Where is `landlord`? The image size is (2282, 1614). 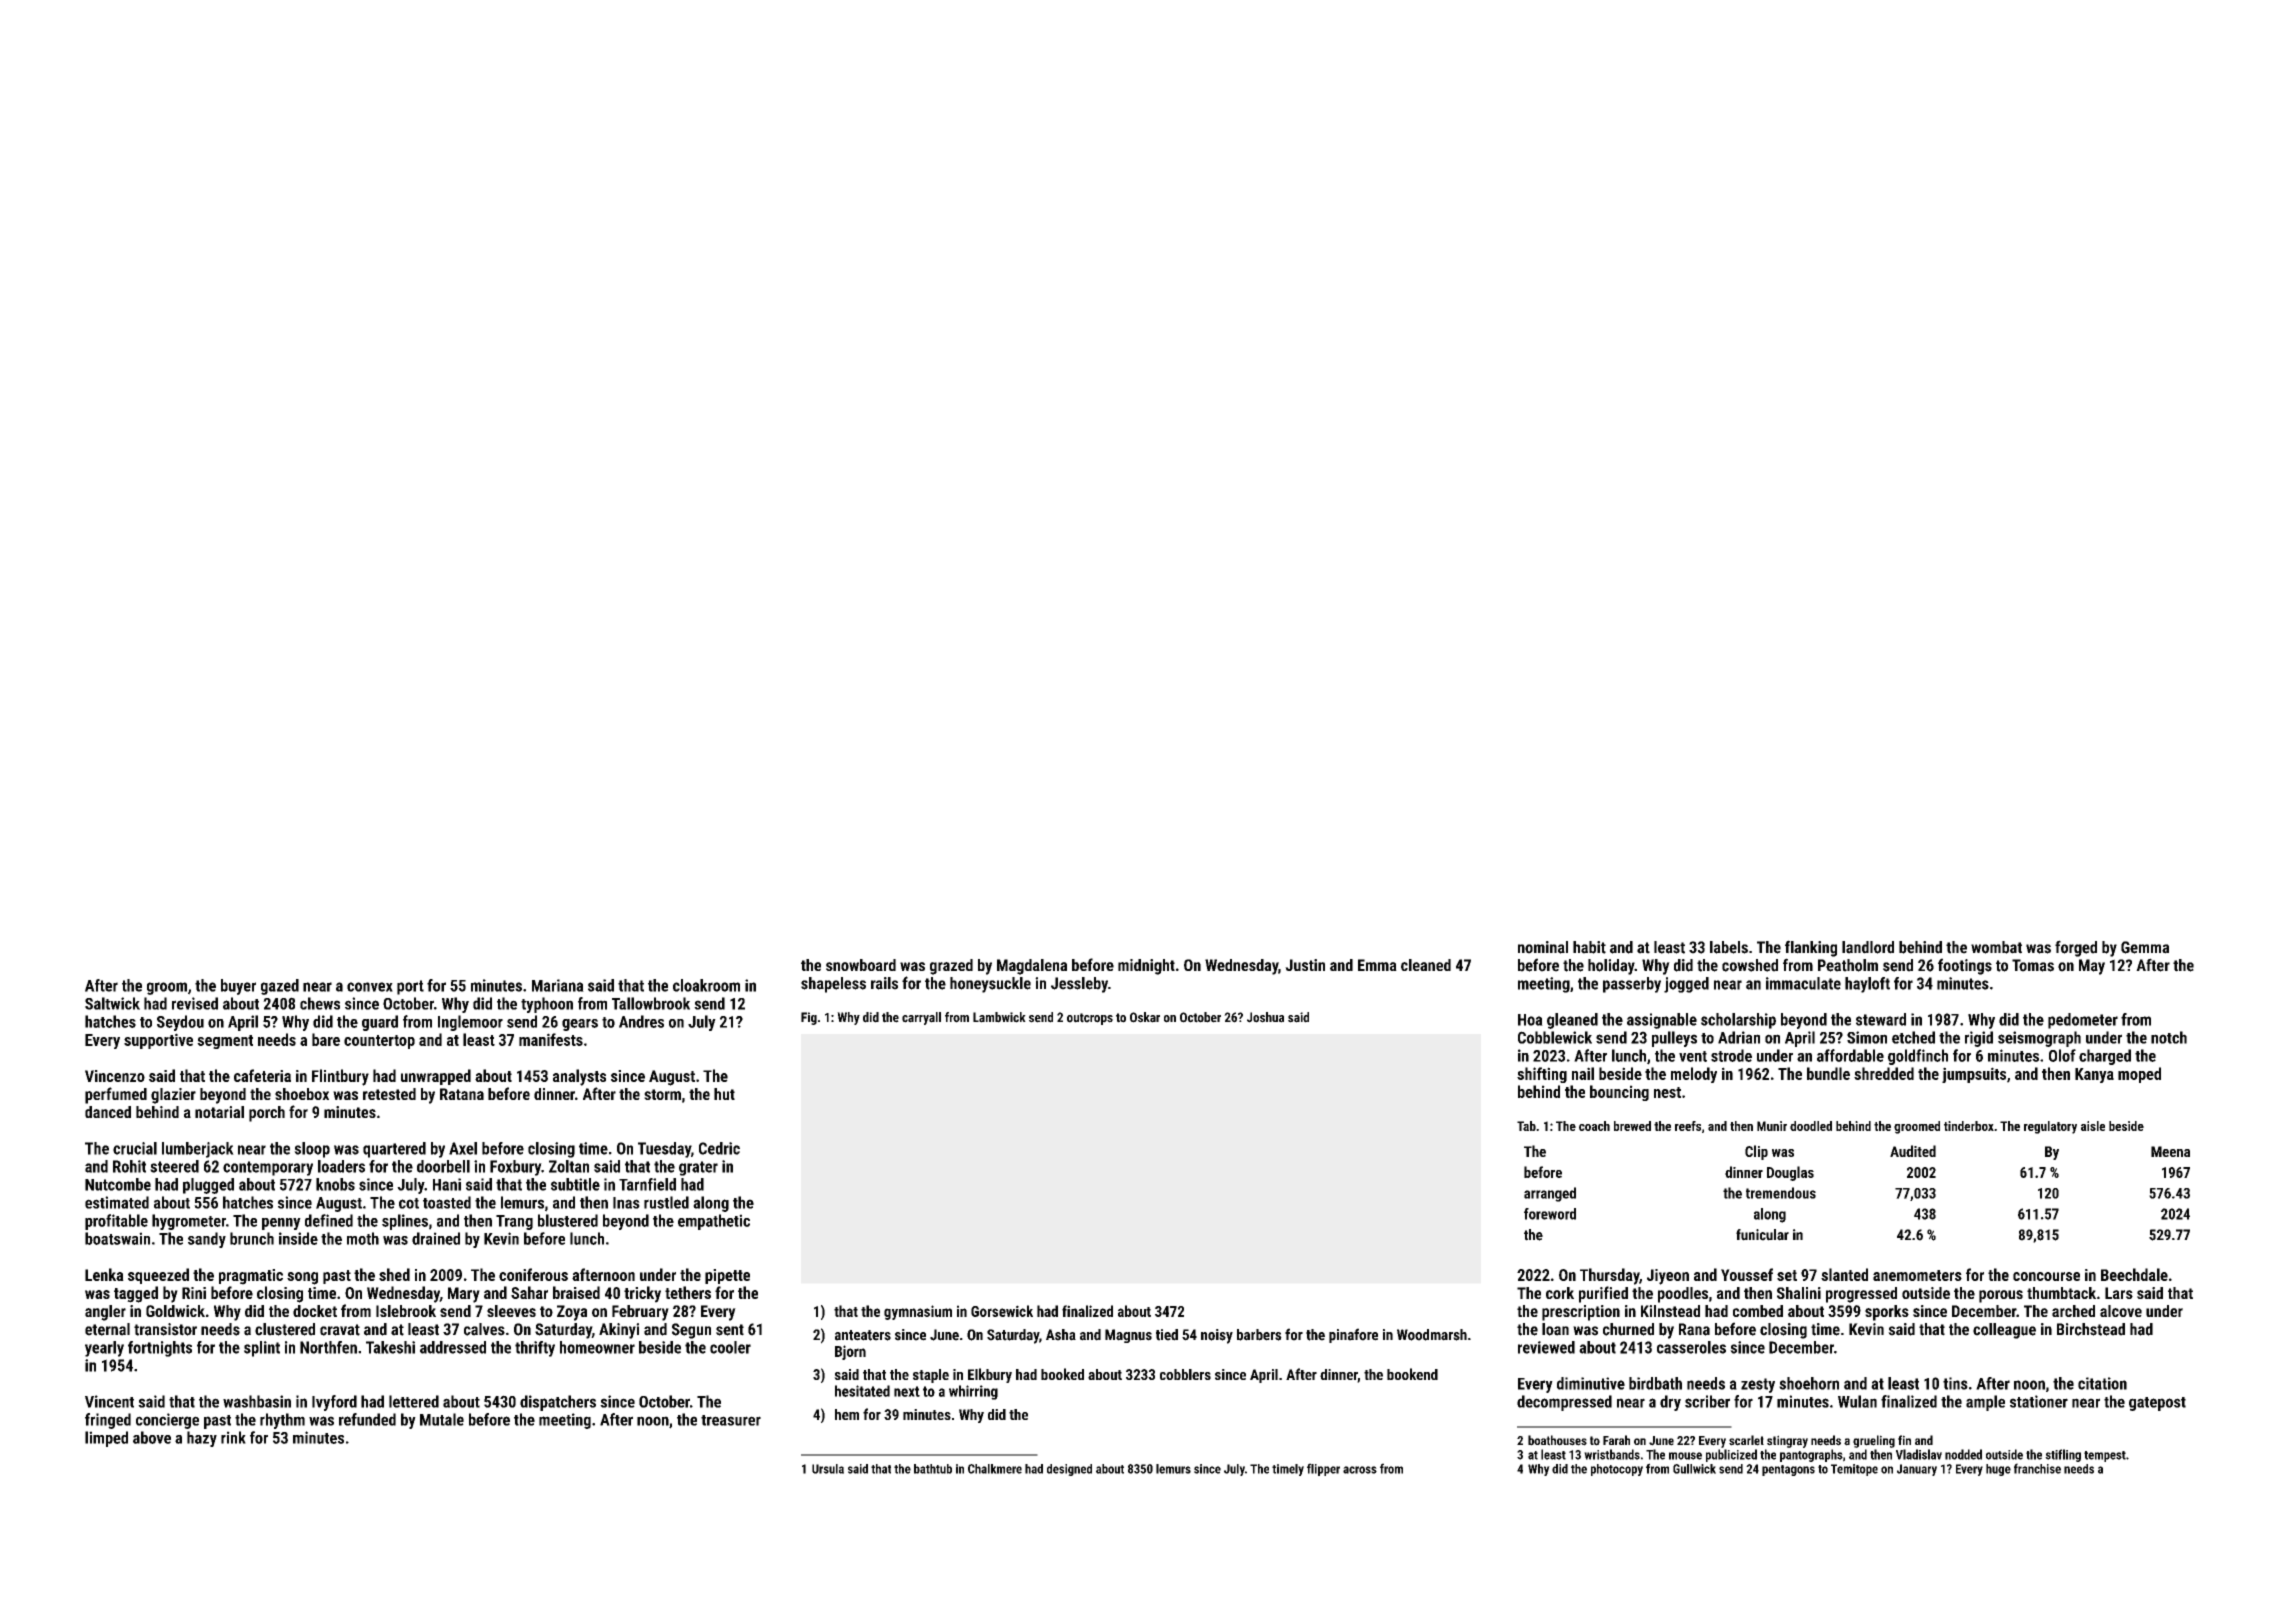
landlord is located at coordinates (1868, 947).
